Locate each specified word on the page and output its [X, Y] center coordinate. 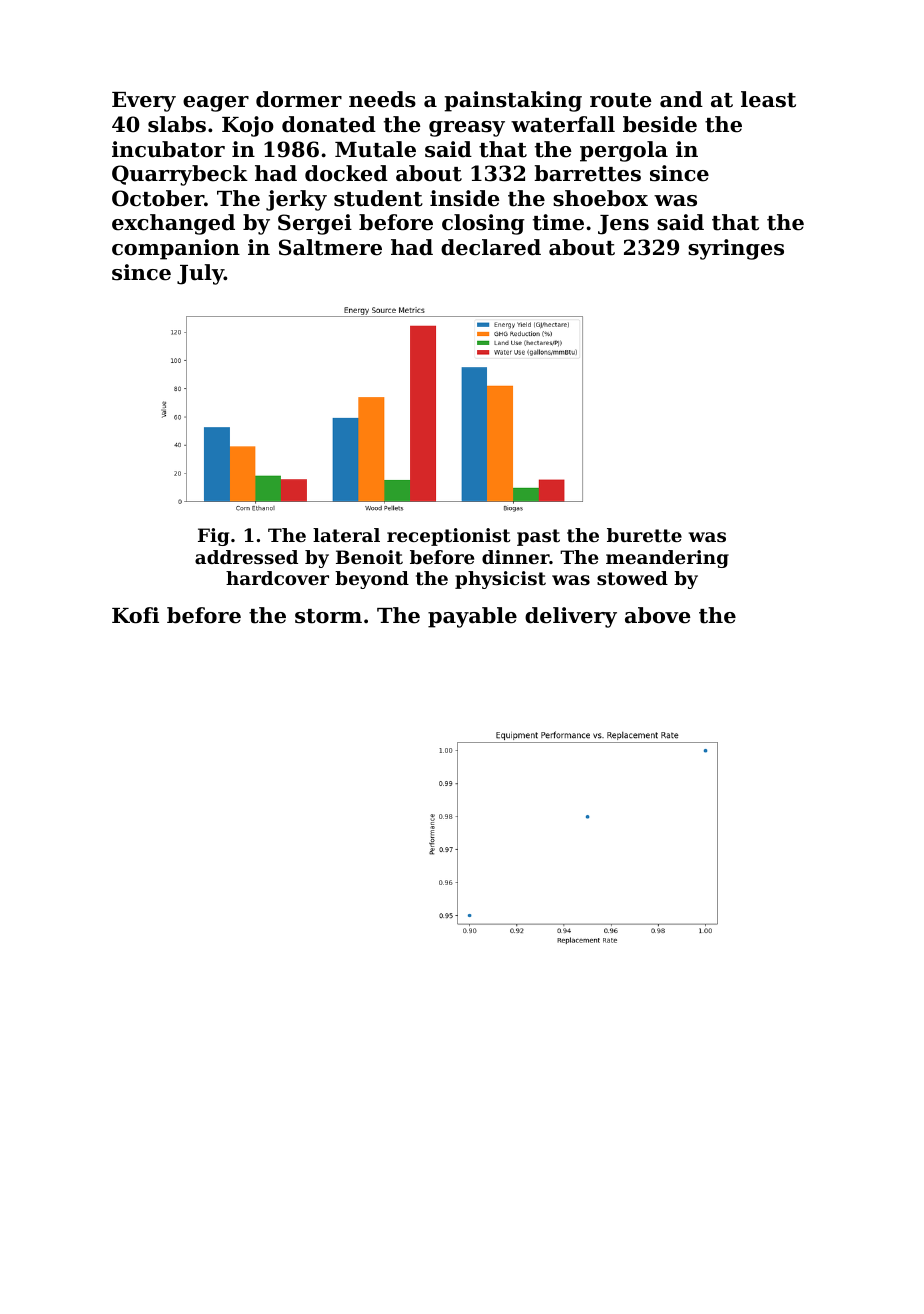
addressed [246, 557]
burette [644, 535]
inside [465, 198]
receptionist [448, 537]
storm [328, 616]
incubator [168, 149]
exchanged [173, 224]
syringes [736, 249]
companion [176, 249]
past [538, 537]
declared [491, 247]
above [658, 615]
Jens [623, 225]
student [378, 198]
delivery [571, 617]
